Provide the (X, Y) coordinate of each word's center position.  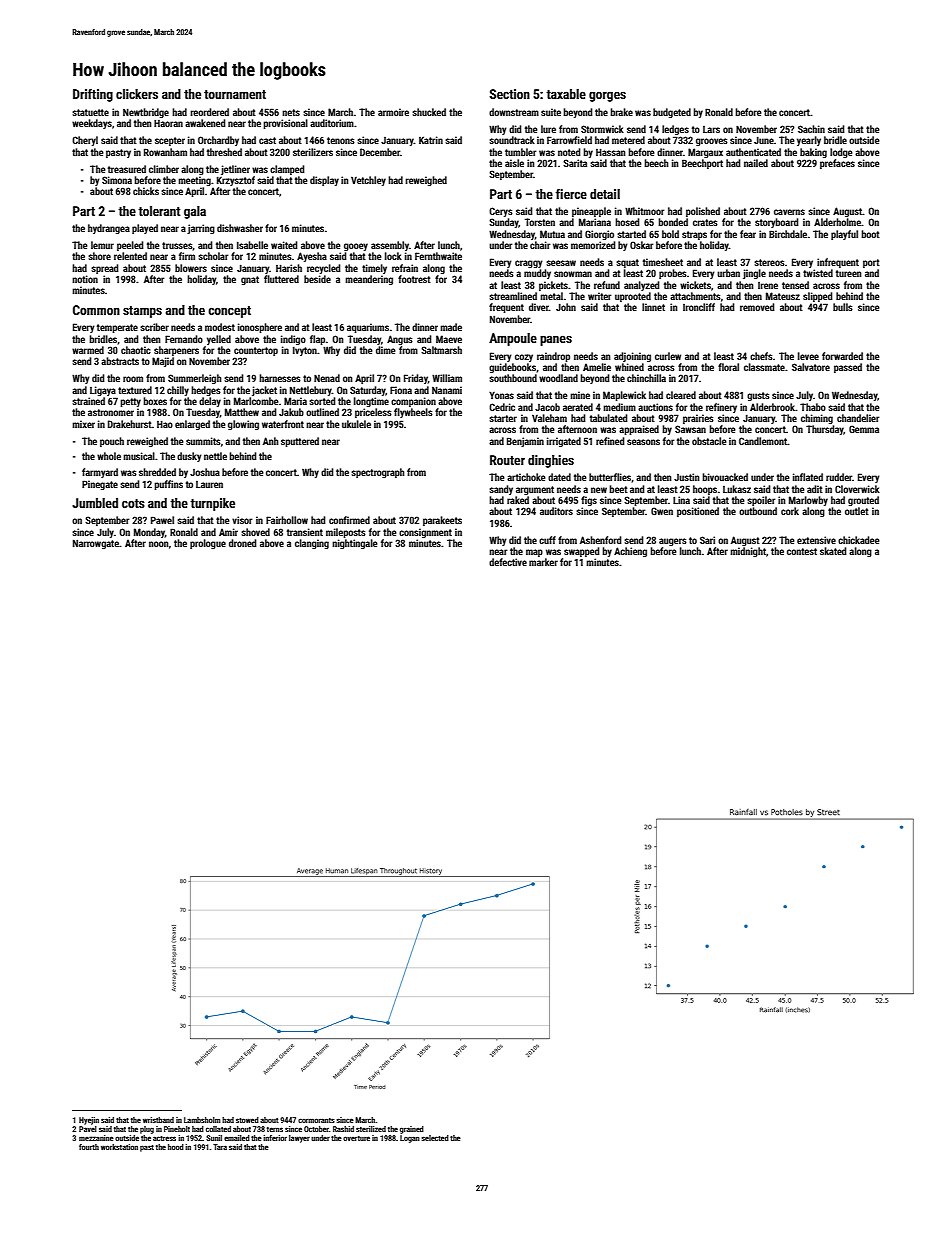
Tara (220, 1147)
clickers (137, 94)
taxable (566, 94)
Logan (410, 1139)
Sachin (811, 129)
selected (435, 1138)
